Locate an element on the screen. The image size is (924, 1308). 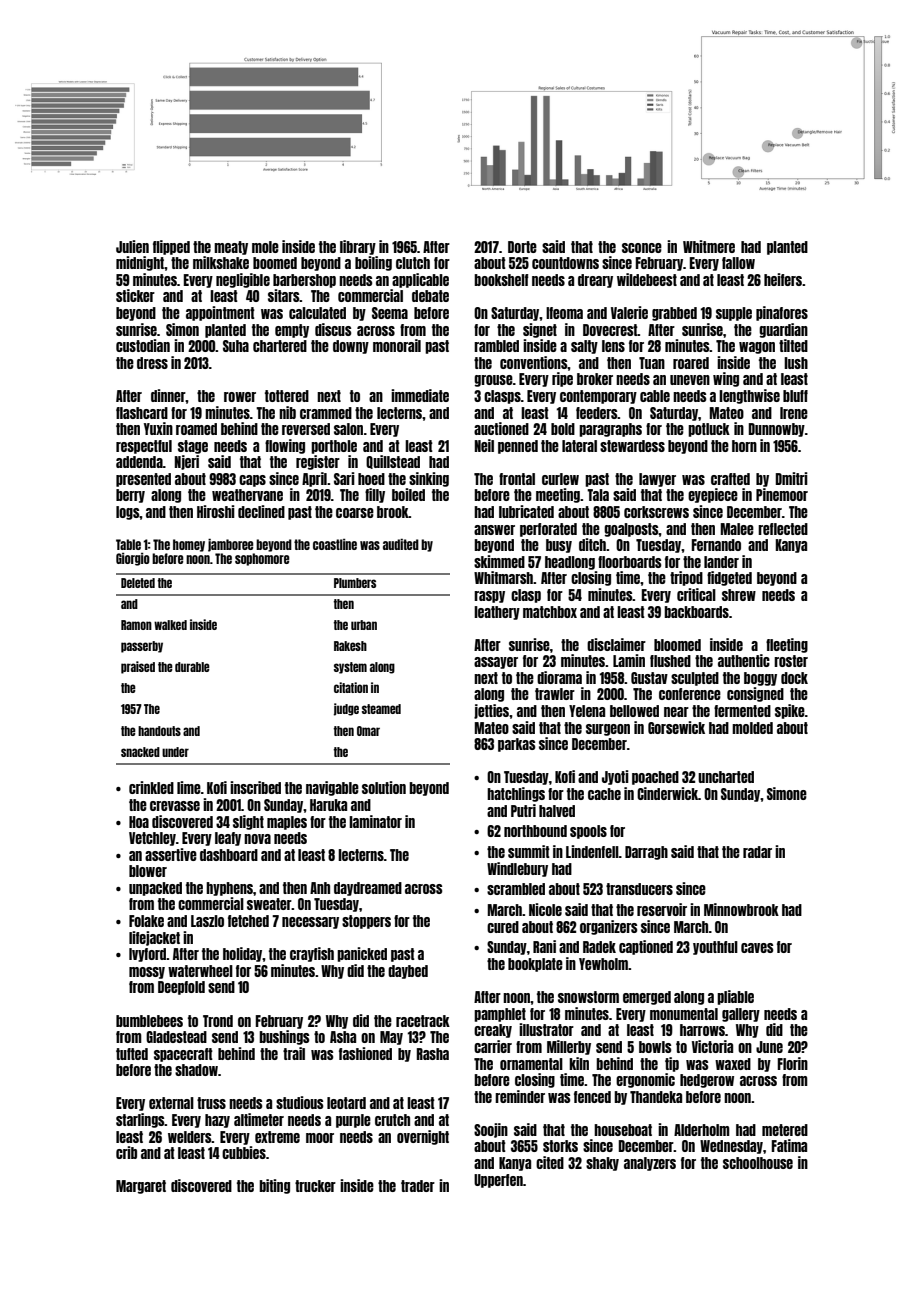
bookshelf is located at coordinates (501, 280).
